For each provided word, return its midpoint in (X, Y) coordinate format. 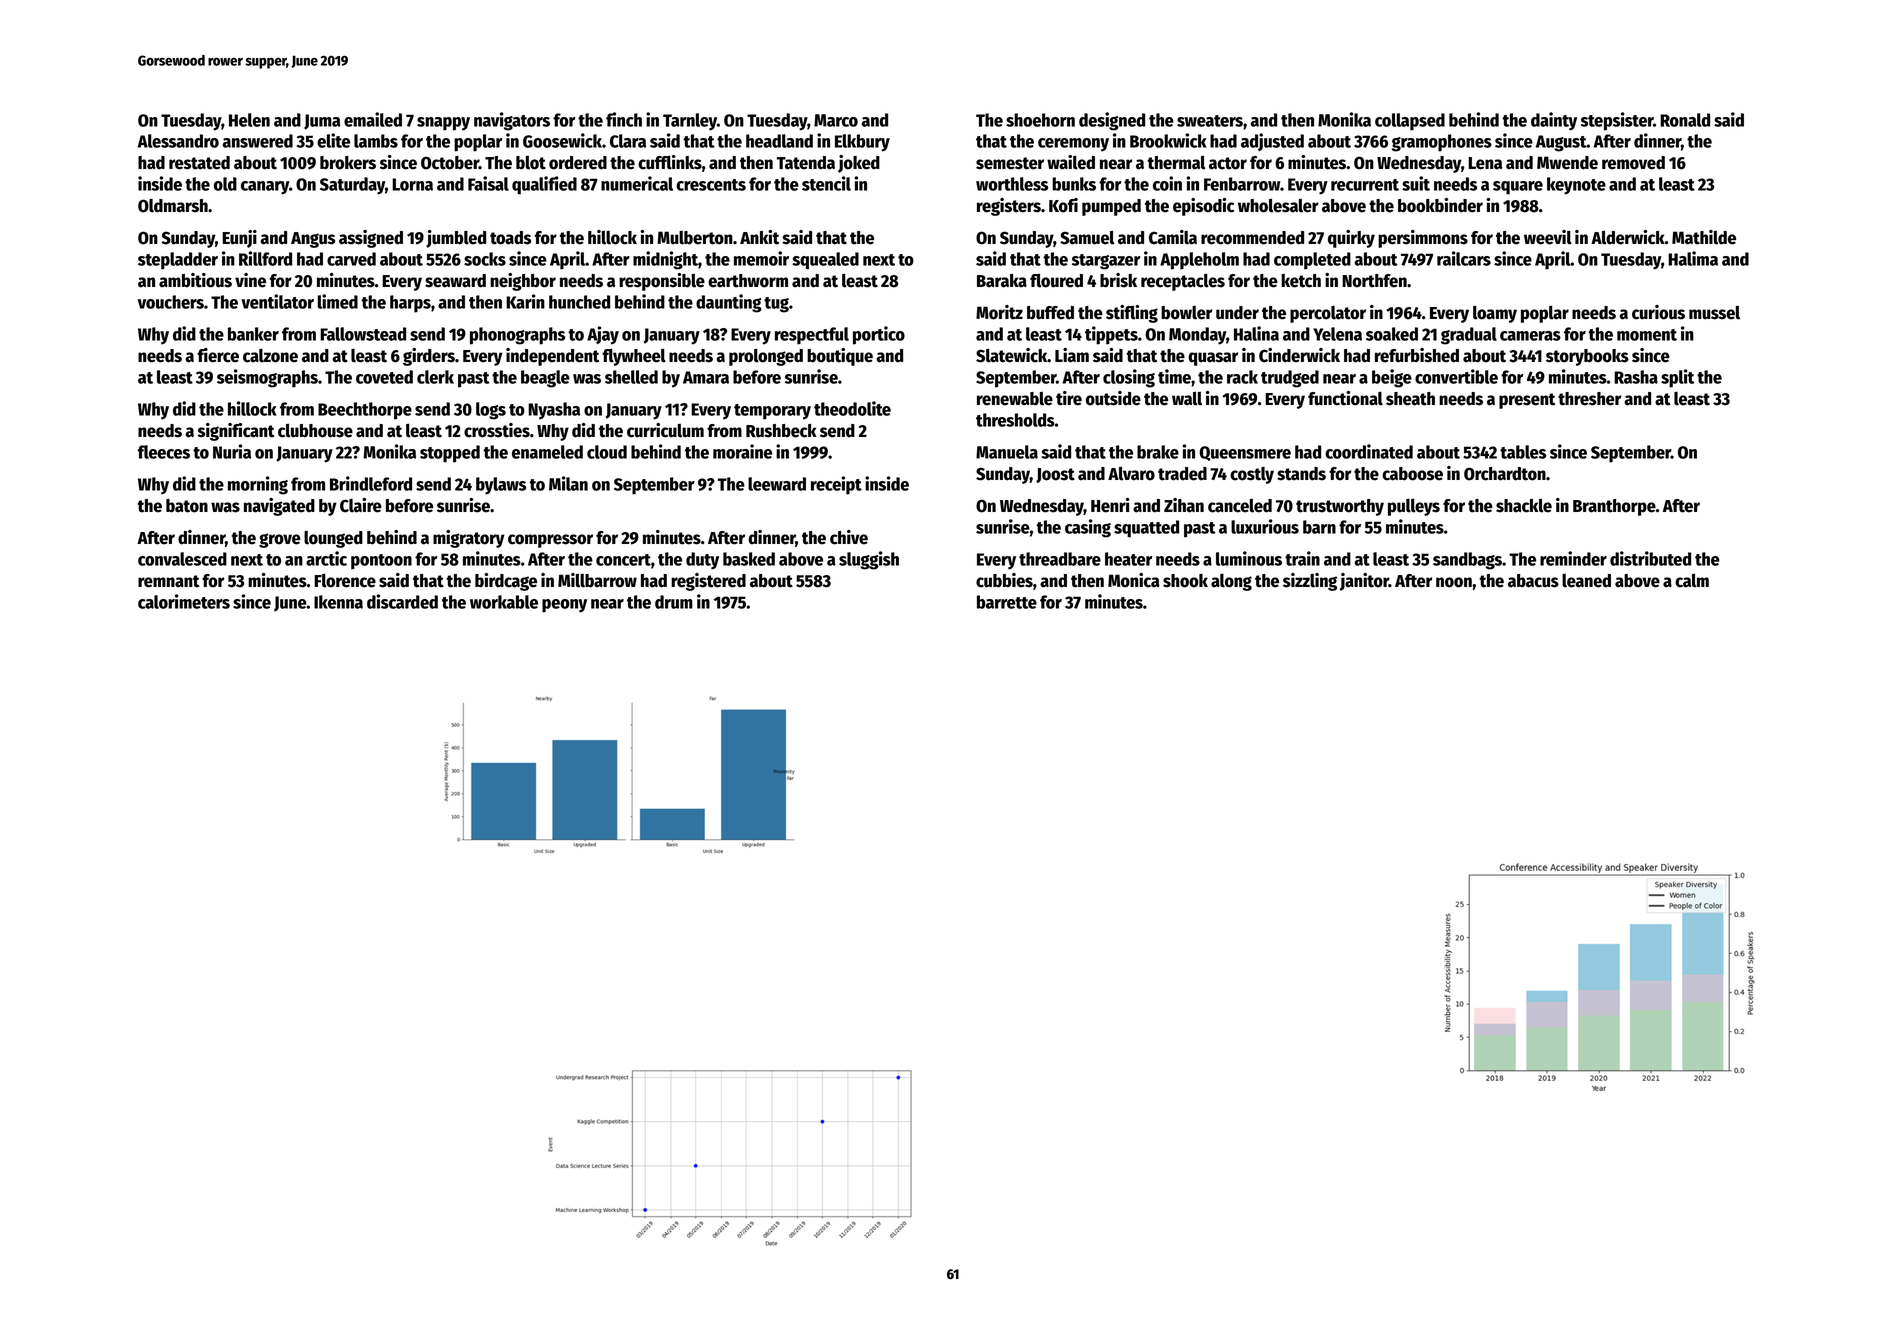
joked (859, 164)
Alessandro (178, 141)
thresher (1589, 399)
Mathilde (1704, 237)
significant (236, 432)
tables (1523, 452)
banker (253, 334)
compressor (550, 541)
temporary (772, 412)
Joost (1055, 475)
